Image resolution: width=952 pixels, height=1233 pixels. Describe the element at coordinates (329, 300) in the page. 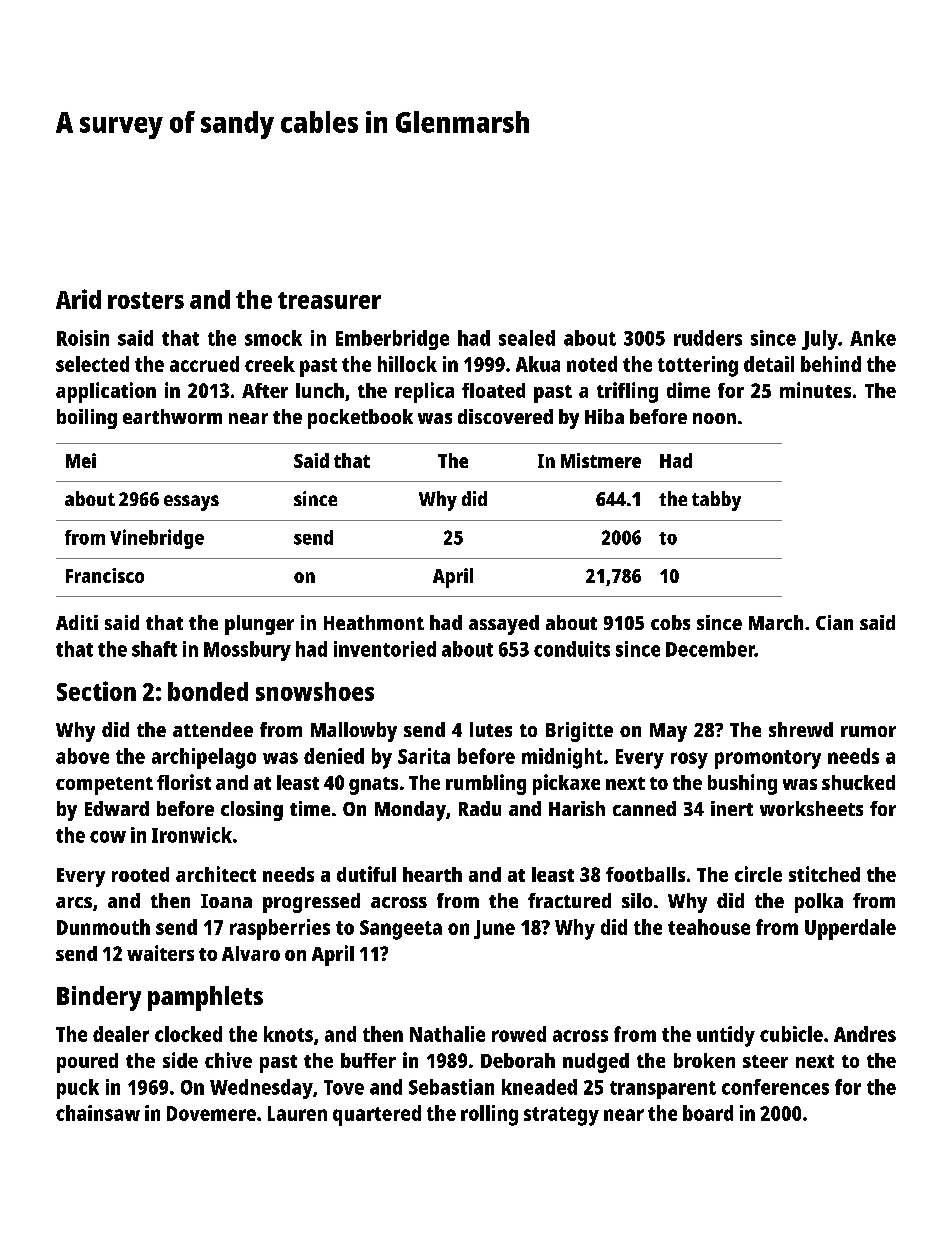

I see `treasurer` at that location.
